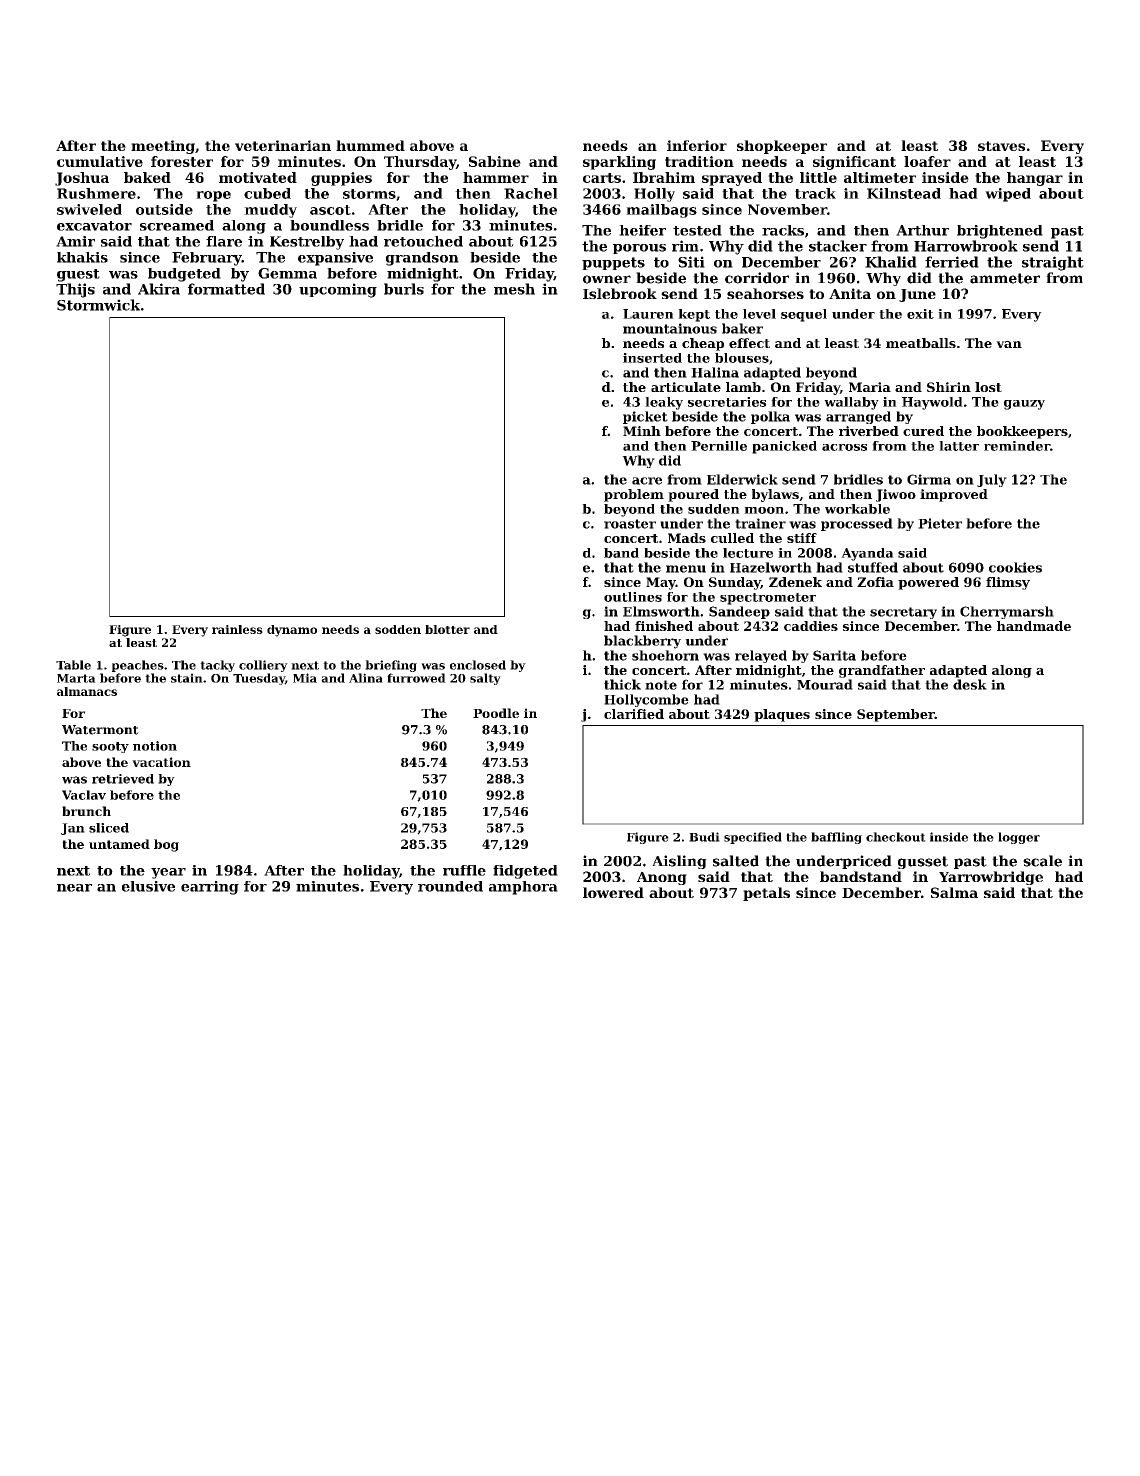  Describe the element at coordinates (1001, 146) in the document. I see `staves` at that location.
